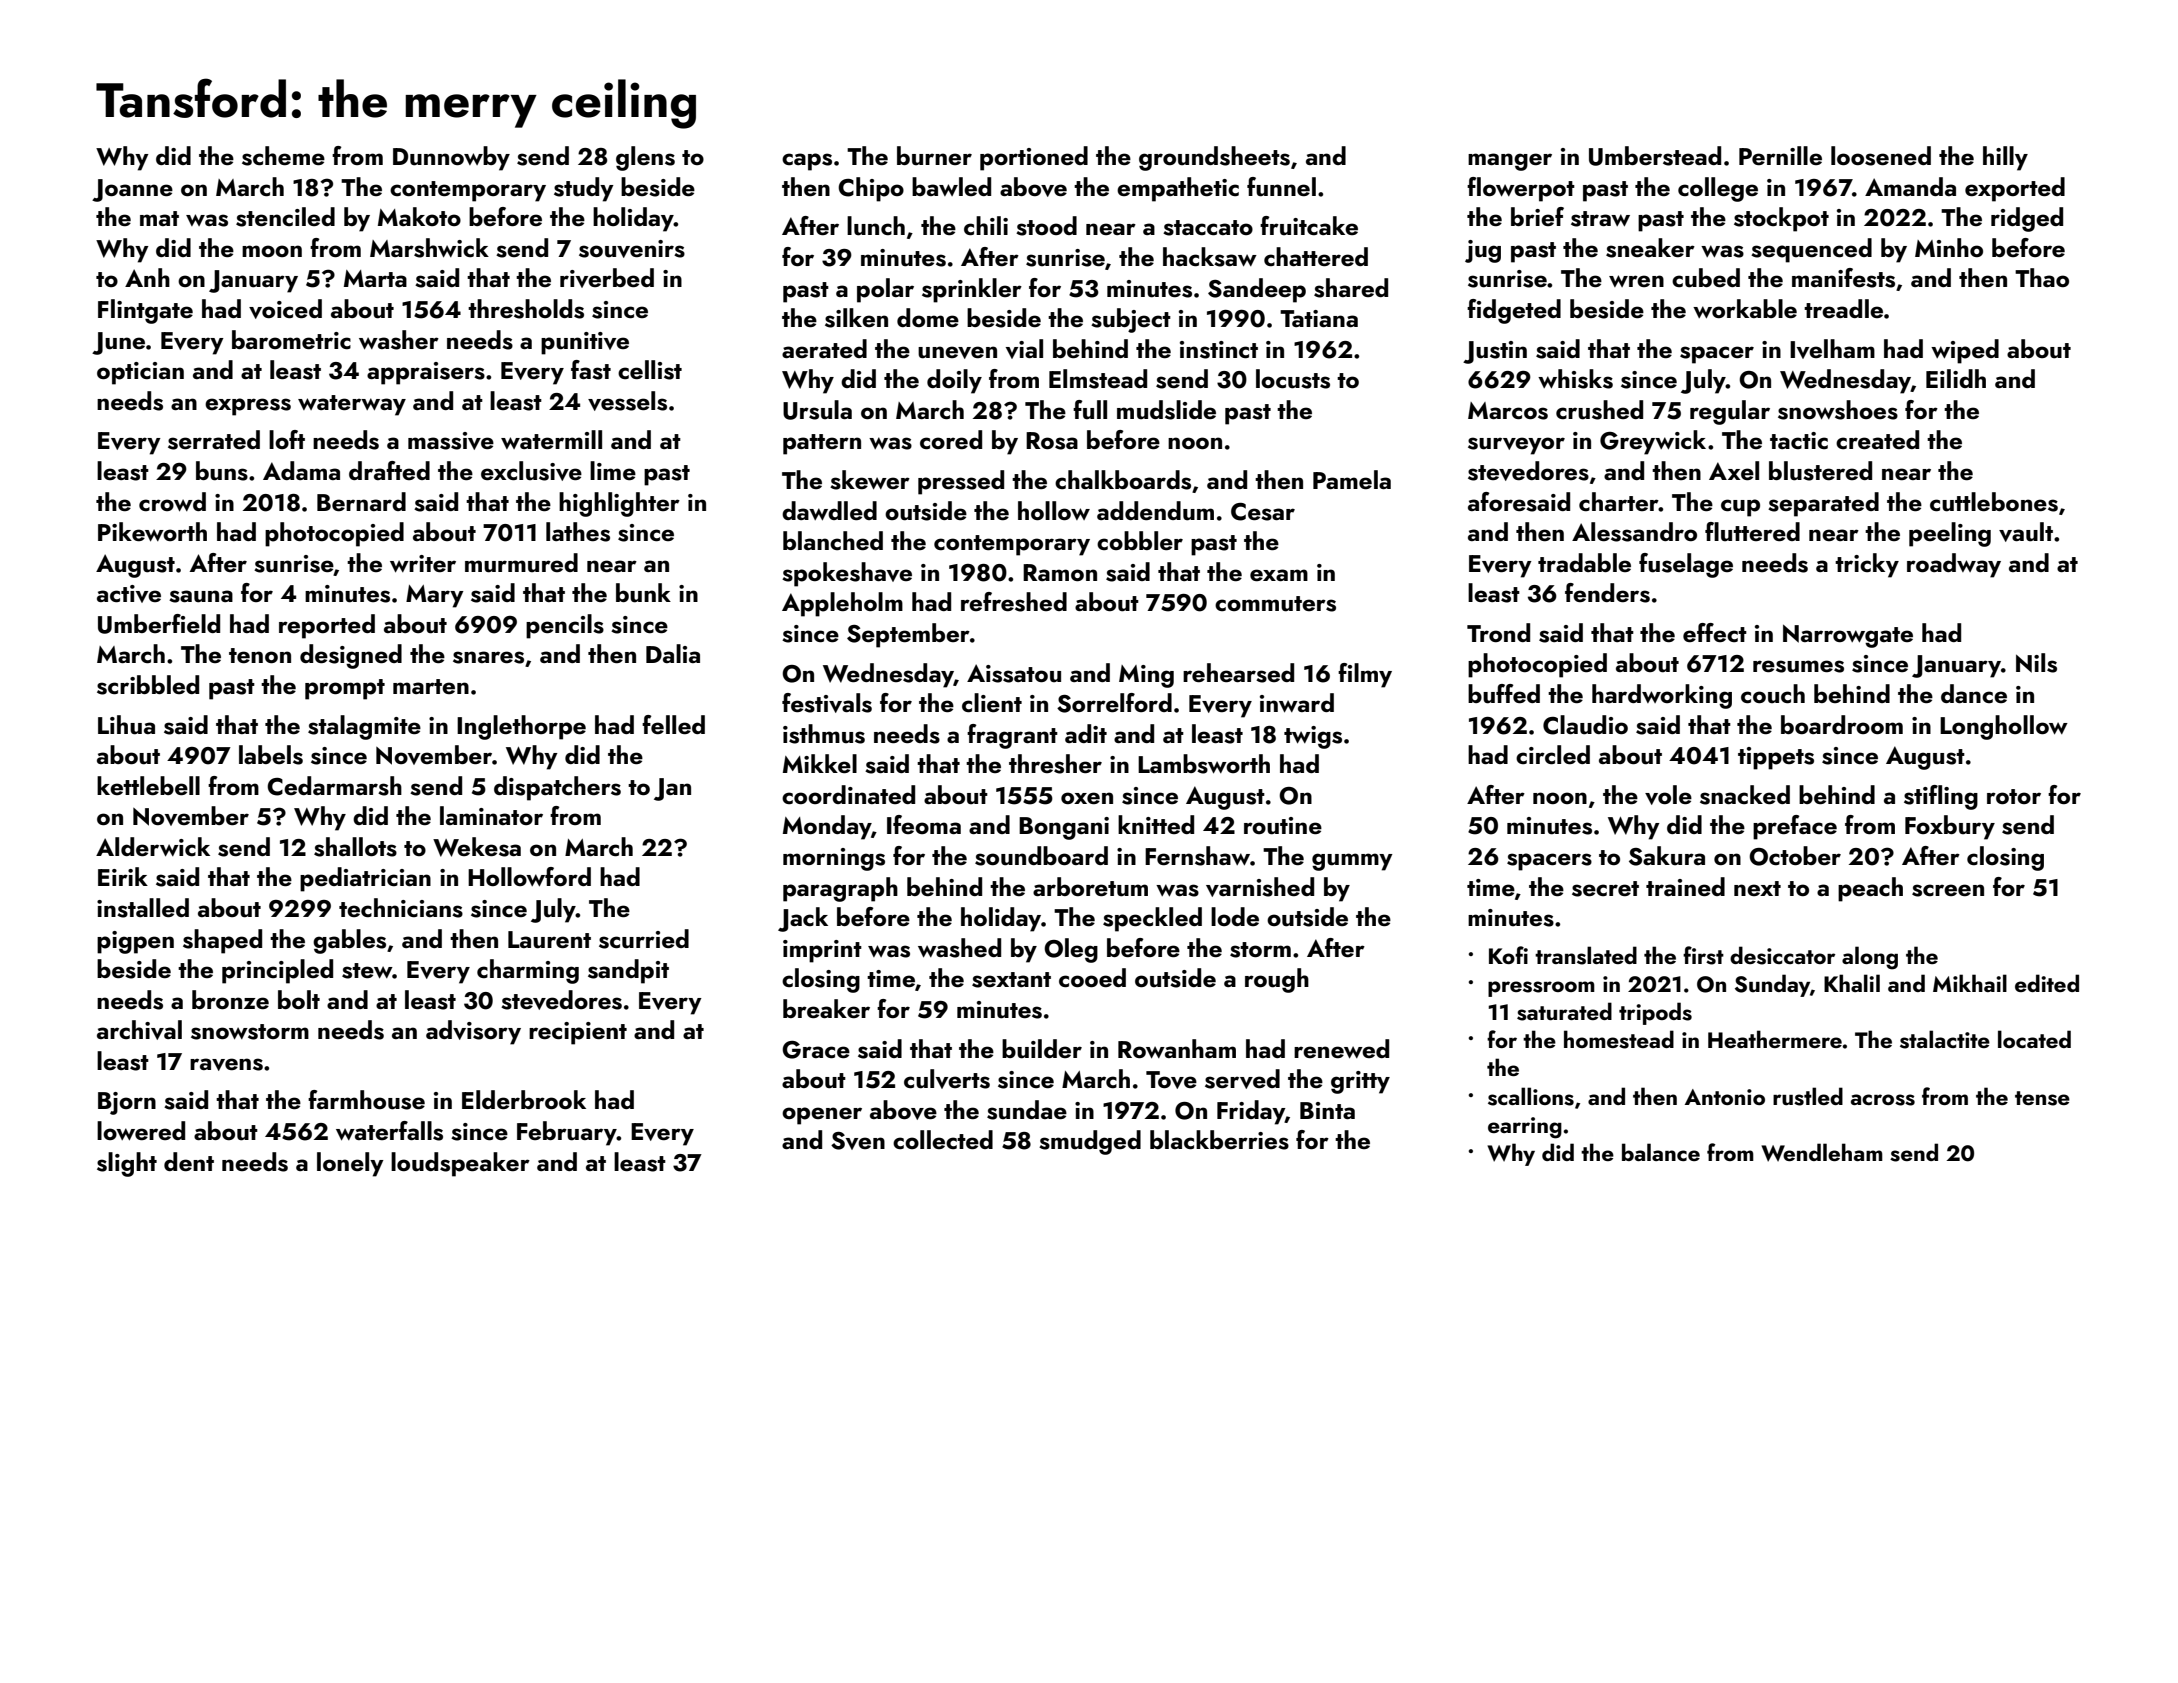  I want to click on burner, so click(934, 156).
